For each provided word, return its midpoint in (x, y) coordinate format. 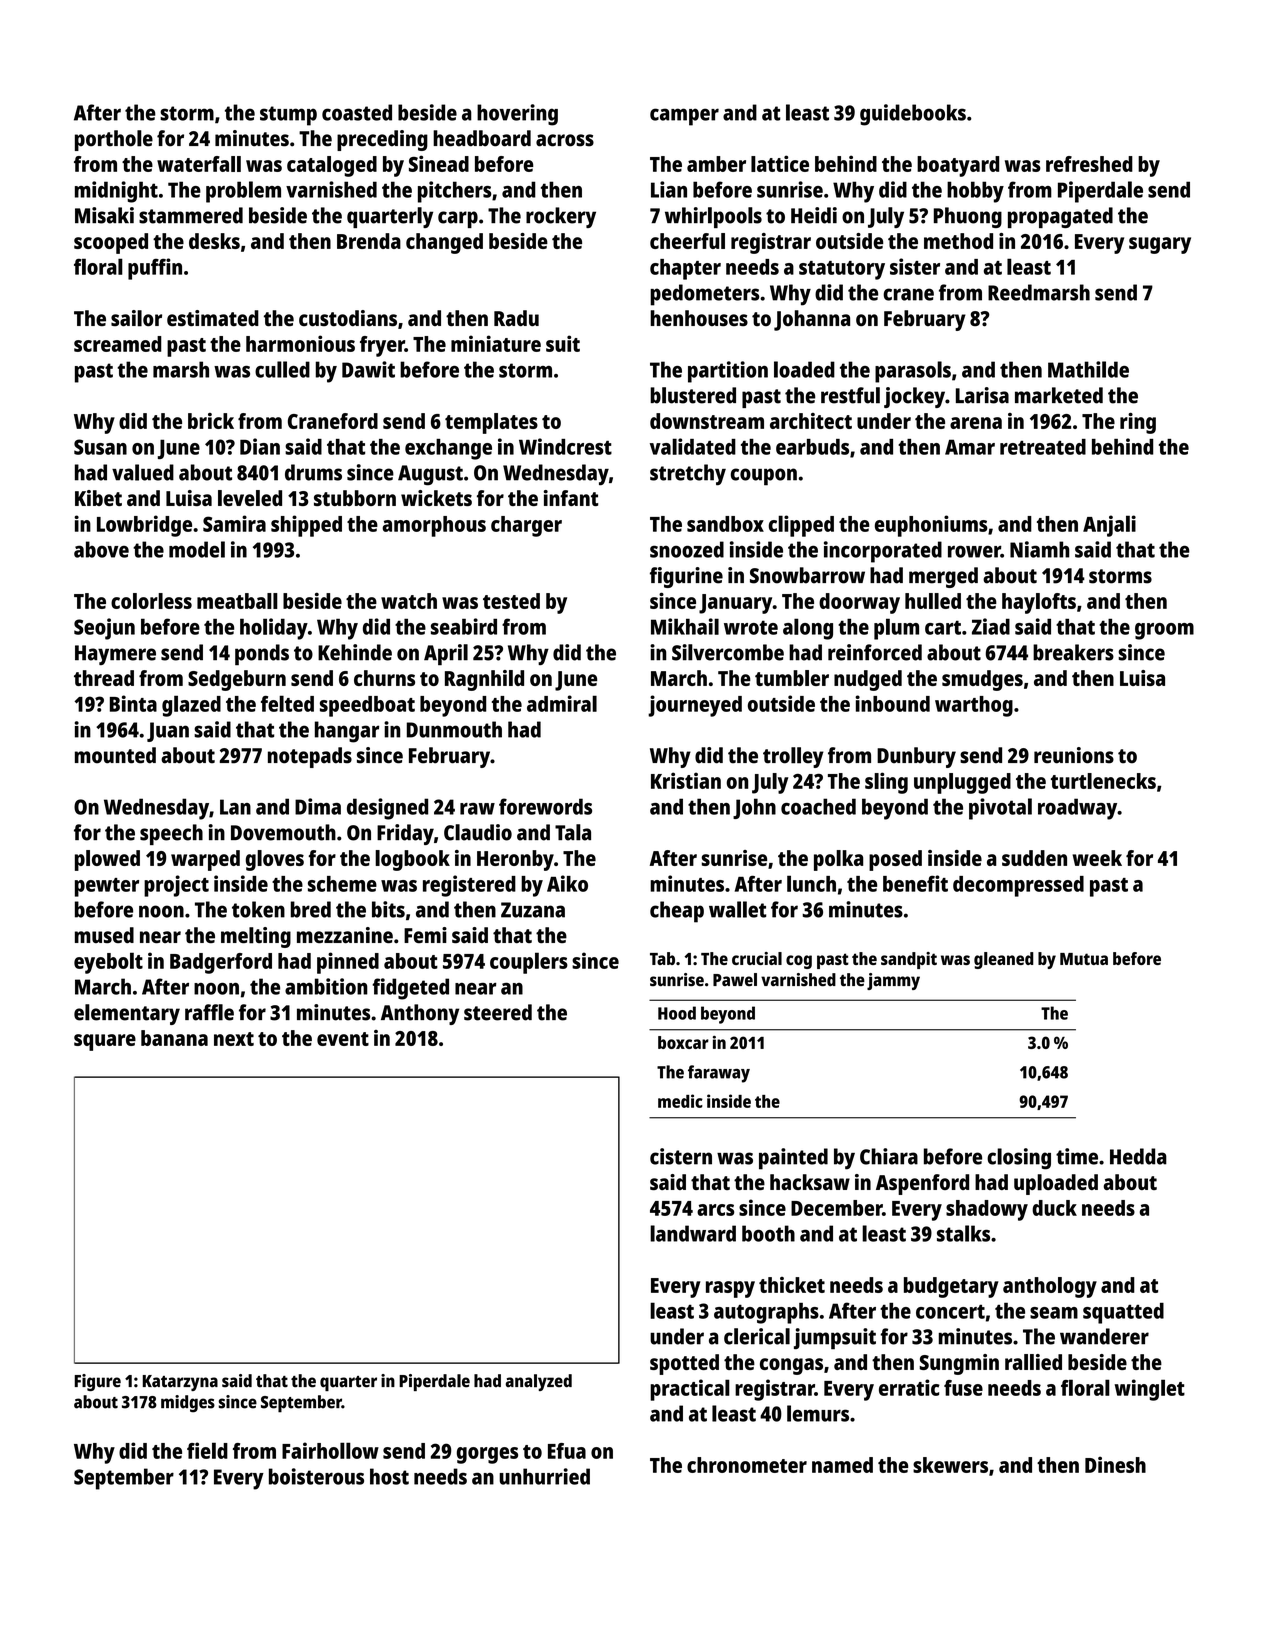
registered (469, 886)
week (1097, 858)
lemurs (818, 1413)
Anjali (1109, 526)
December (836, 1208)
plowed (107, 860)
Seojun (104, 629)
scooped (111, 243)
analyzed (539, 1382)
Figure (98, 1382)
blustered (693, 395)
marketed (1059, 395)
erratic (909, 1387)
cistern (681, 1156)
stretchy (688, 475)
